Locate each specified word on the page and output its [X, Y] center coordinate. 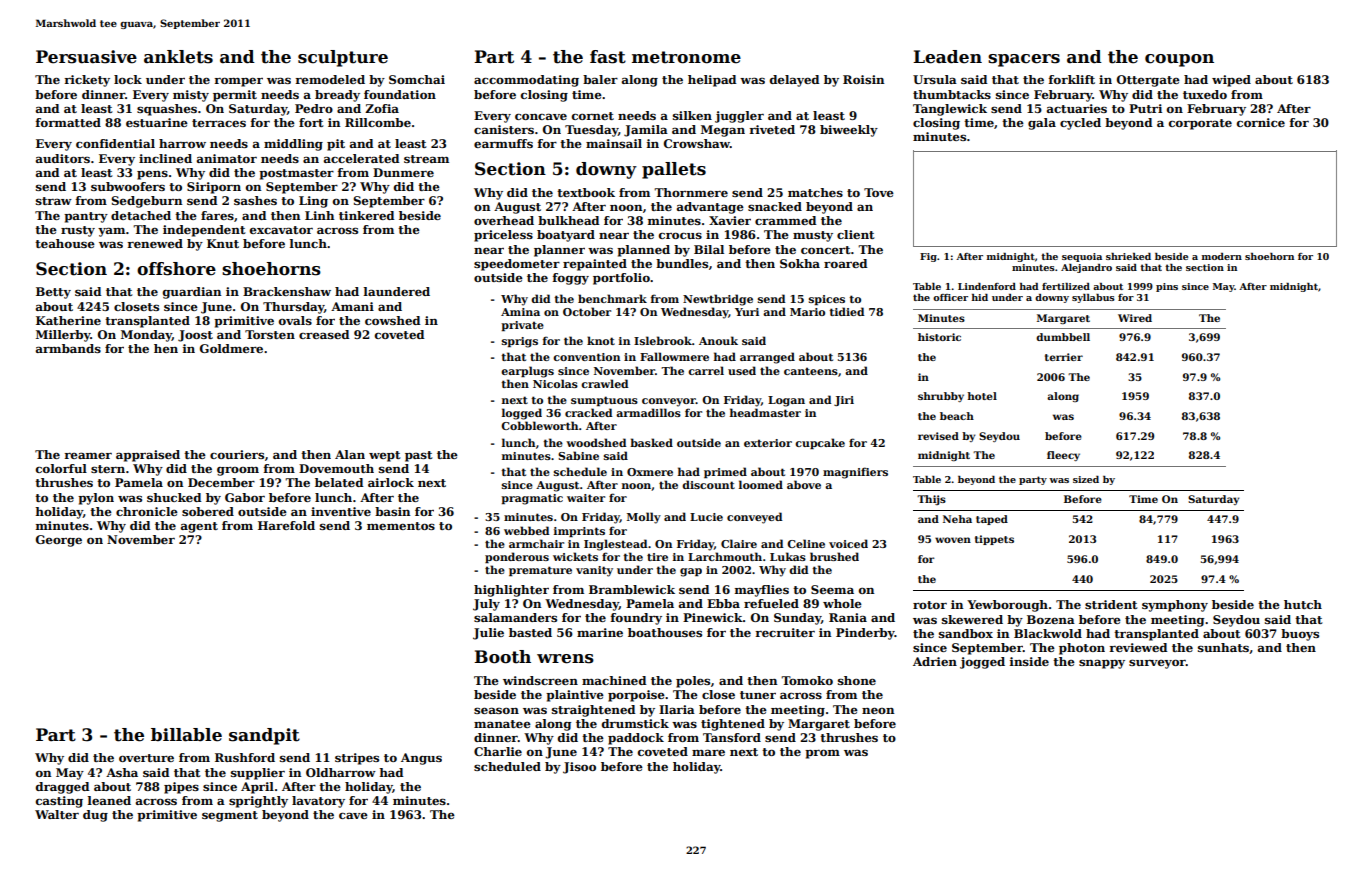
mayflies [762, 591]
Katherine [68, 320]
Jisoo [579, 768]
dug [95, 816]
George [59, 541]
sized [1086, 479]
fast [608, 57]
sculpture [343, 58]
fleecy [1063, 456]
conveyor [669, 402]
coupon [1179, 60]
